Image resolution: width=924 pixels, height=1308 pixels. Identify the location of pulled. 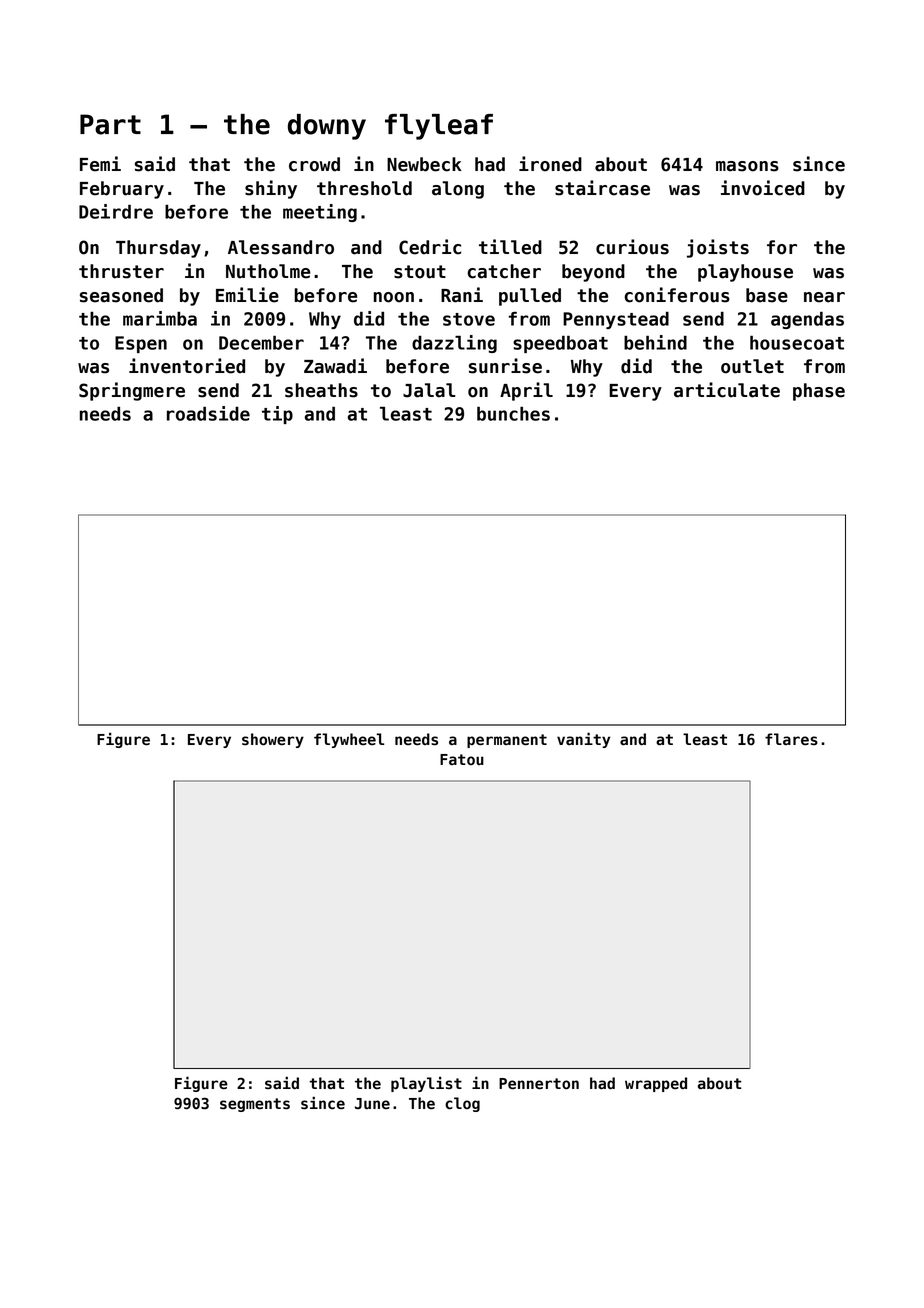
(530, 297).
